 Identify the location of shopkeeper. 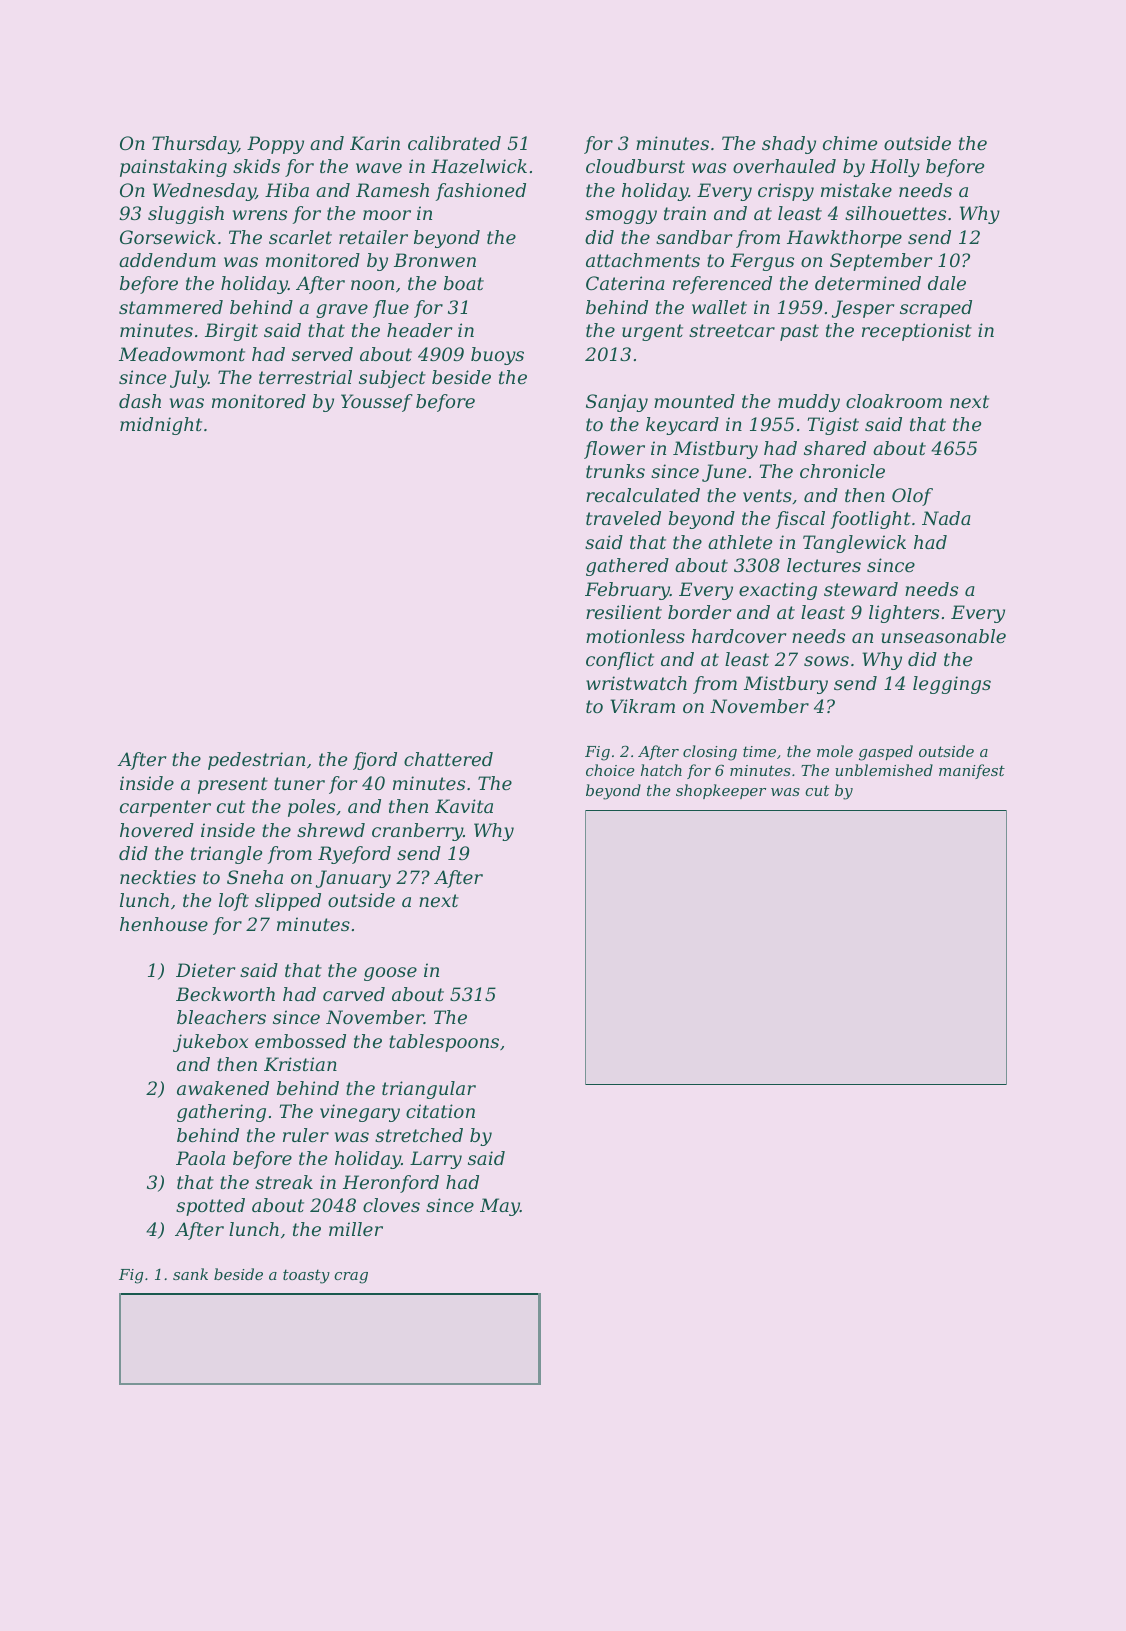
(721, 791).
